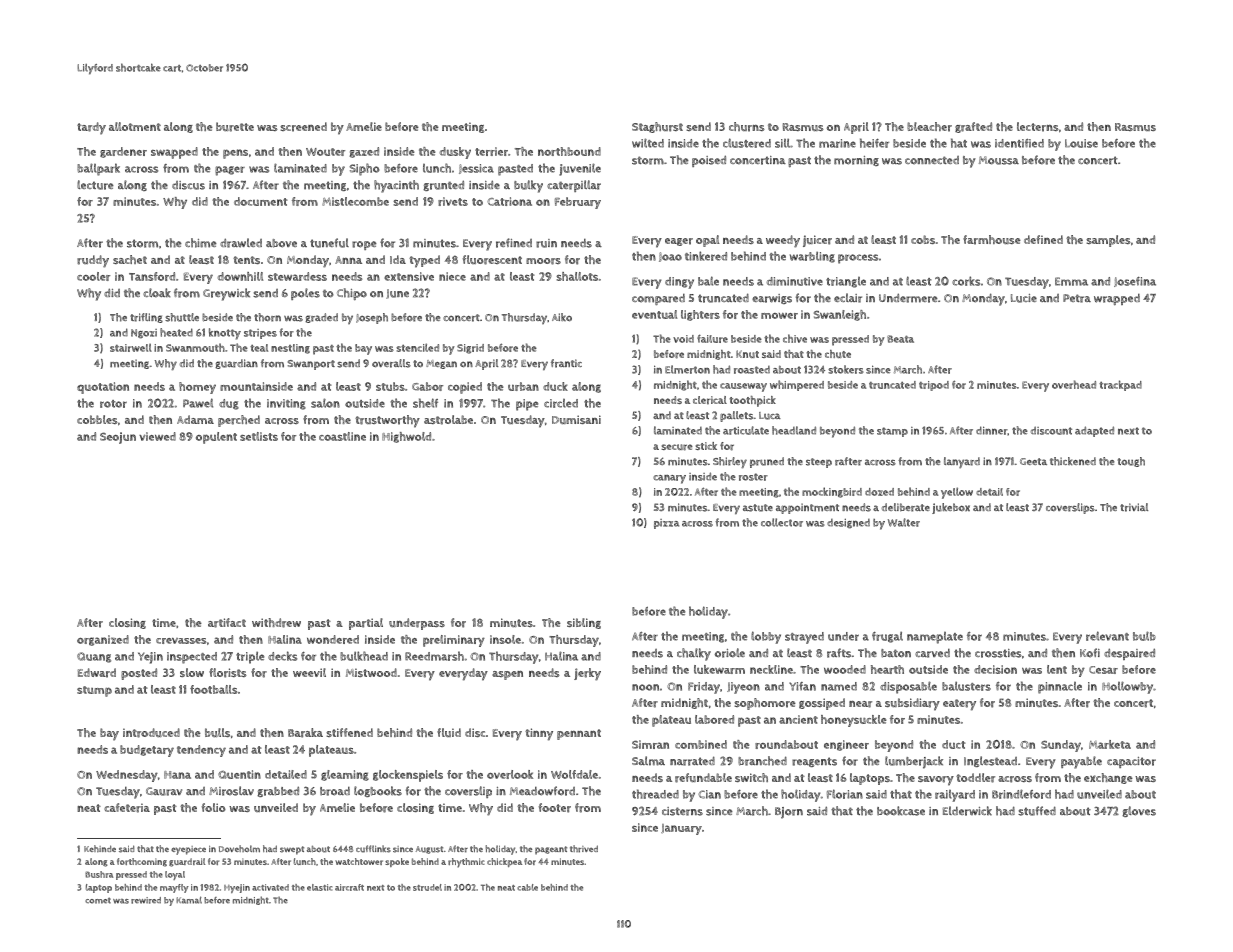 This screenshot has width=1233, height=952. I want to click on insole, so click(505, 639).
